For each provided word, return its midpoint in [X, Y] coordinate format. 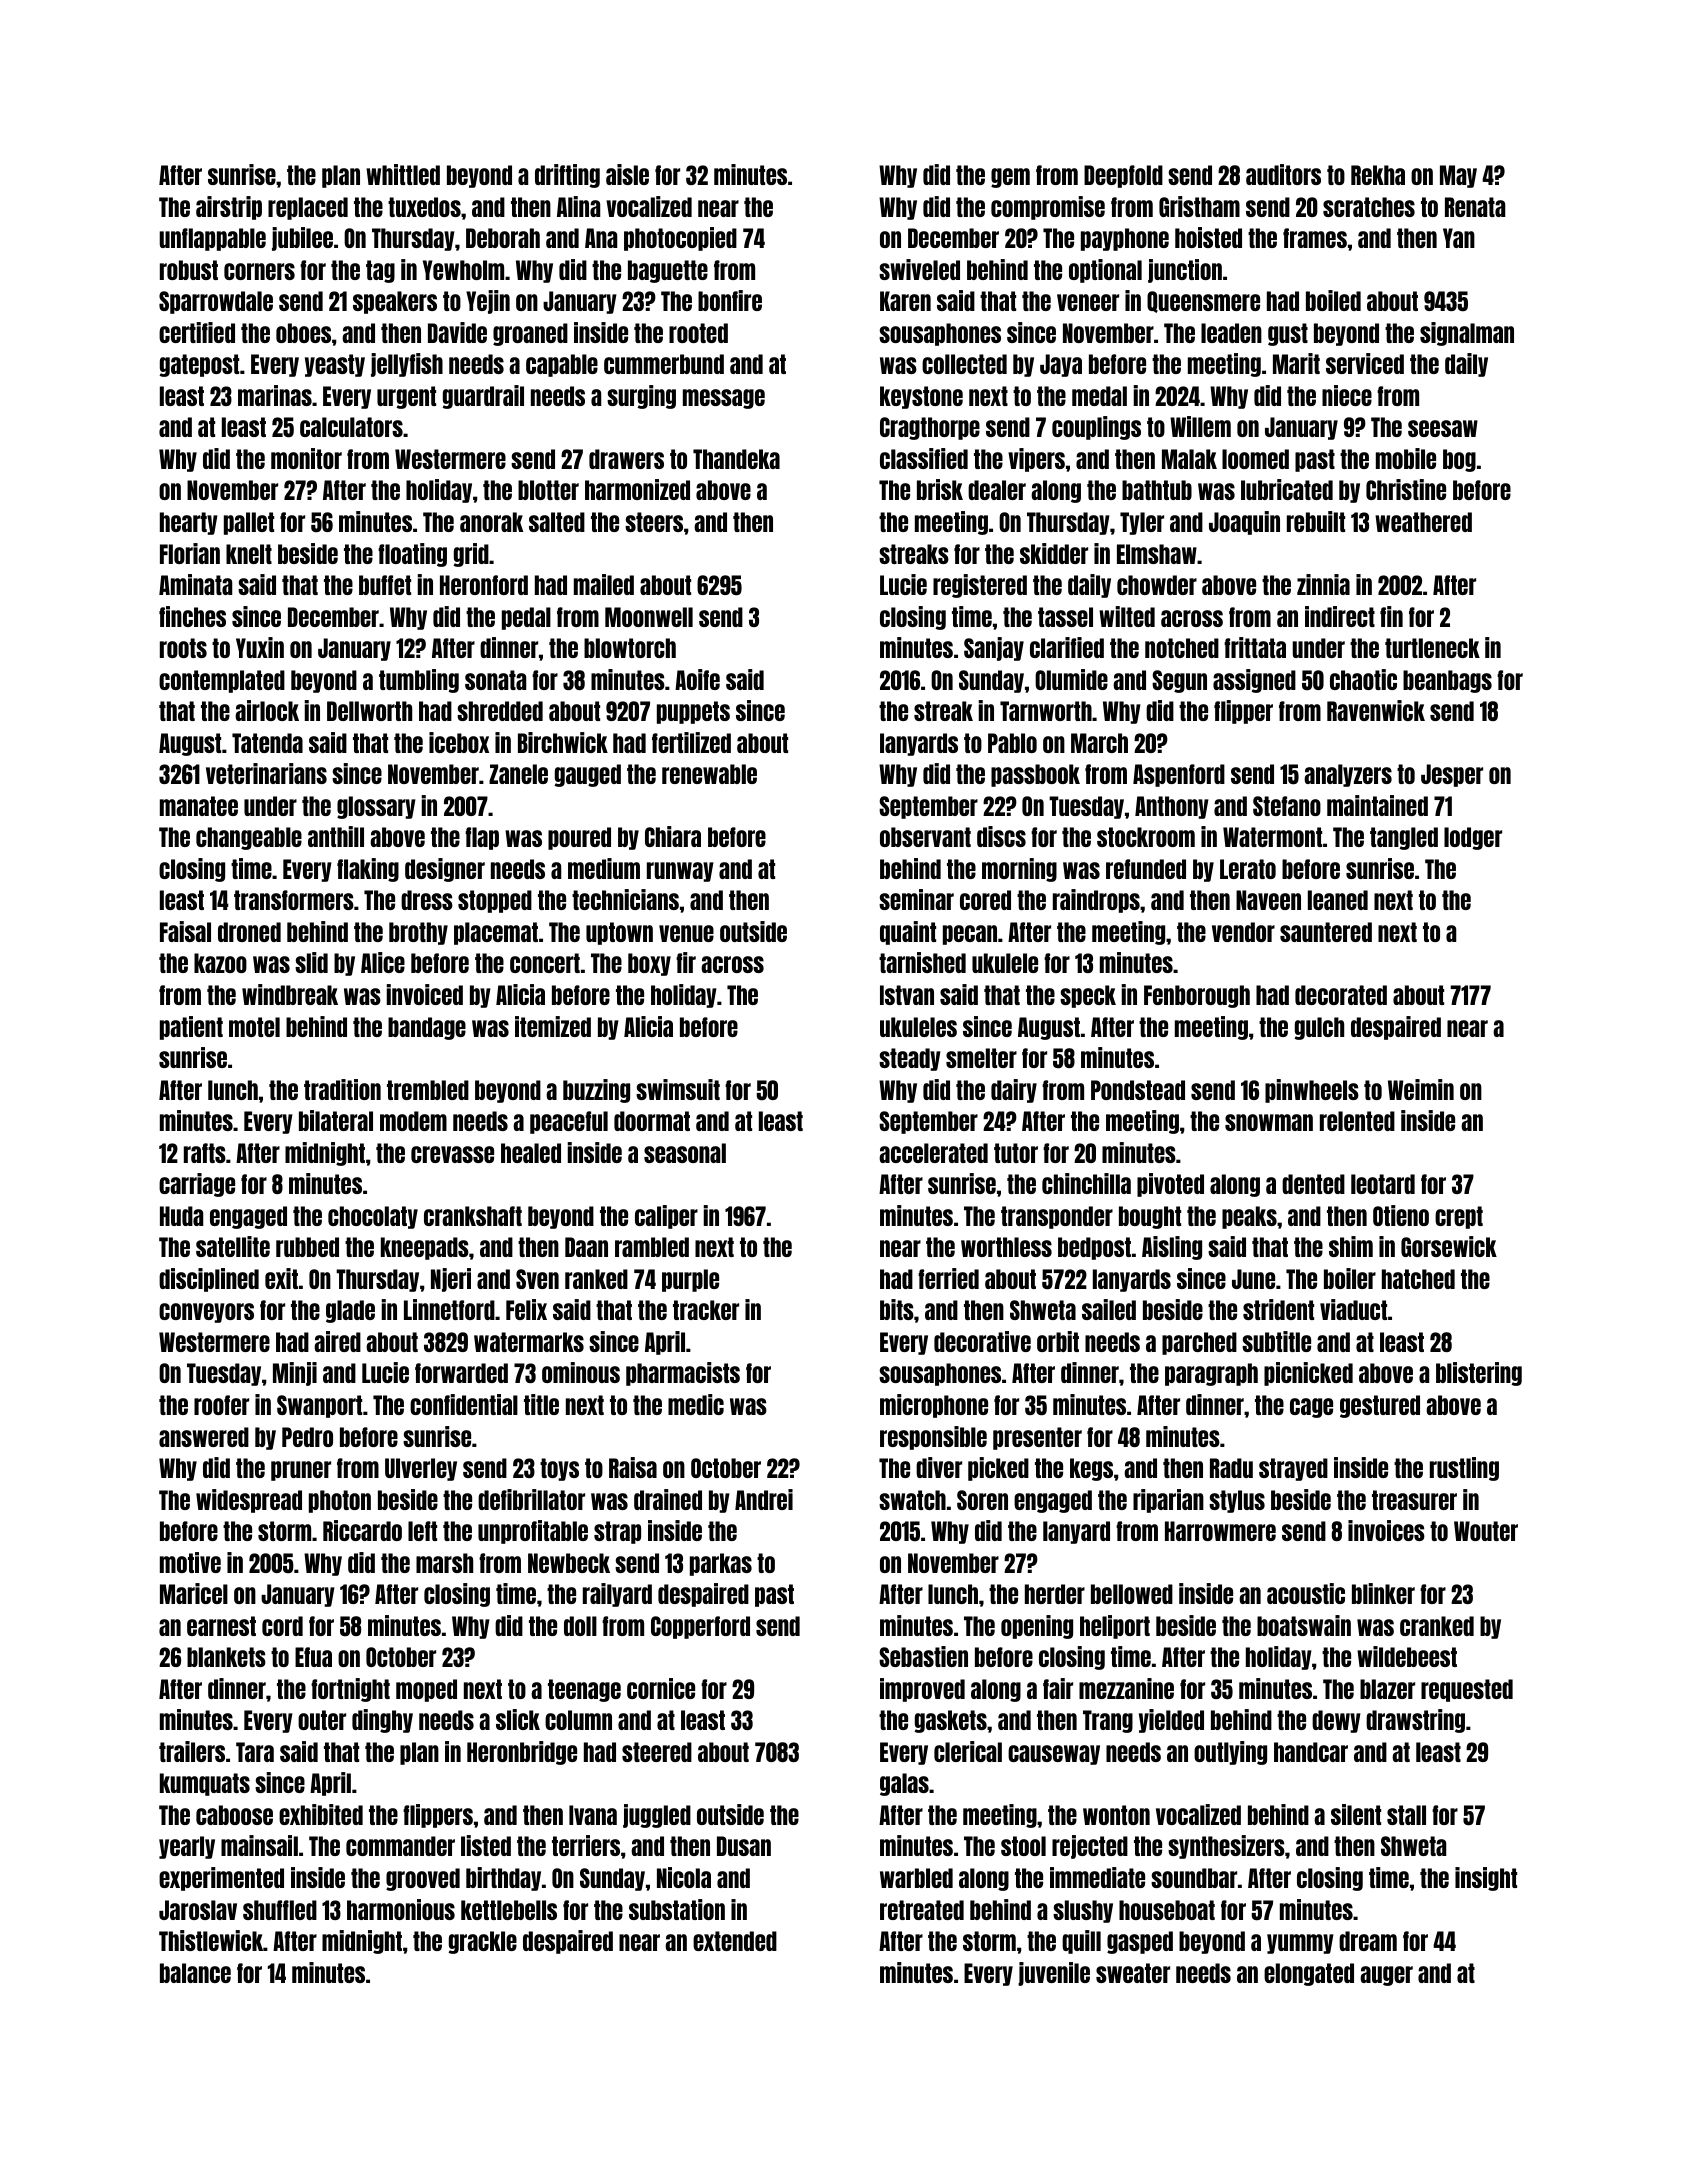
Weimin [1421, 1089]
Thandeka [736, 459]
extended [735, 1941]
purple [690, 1280]
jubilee [302, 239]
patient [191, 1028]
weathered [1423, 522]
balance [195, 1973]
